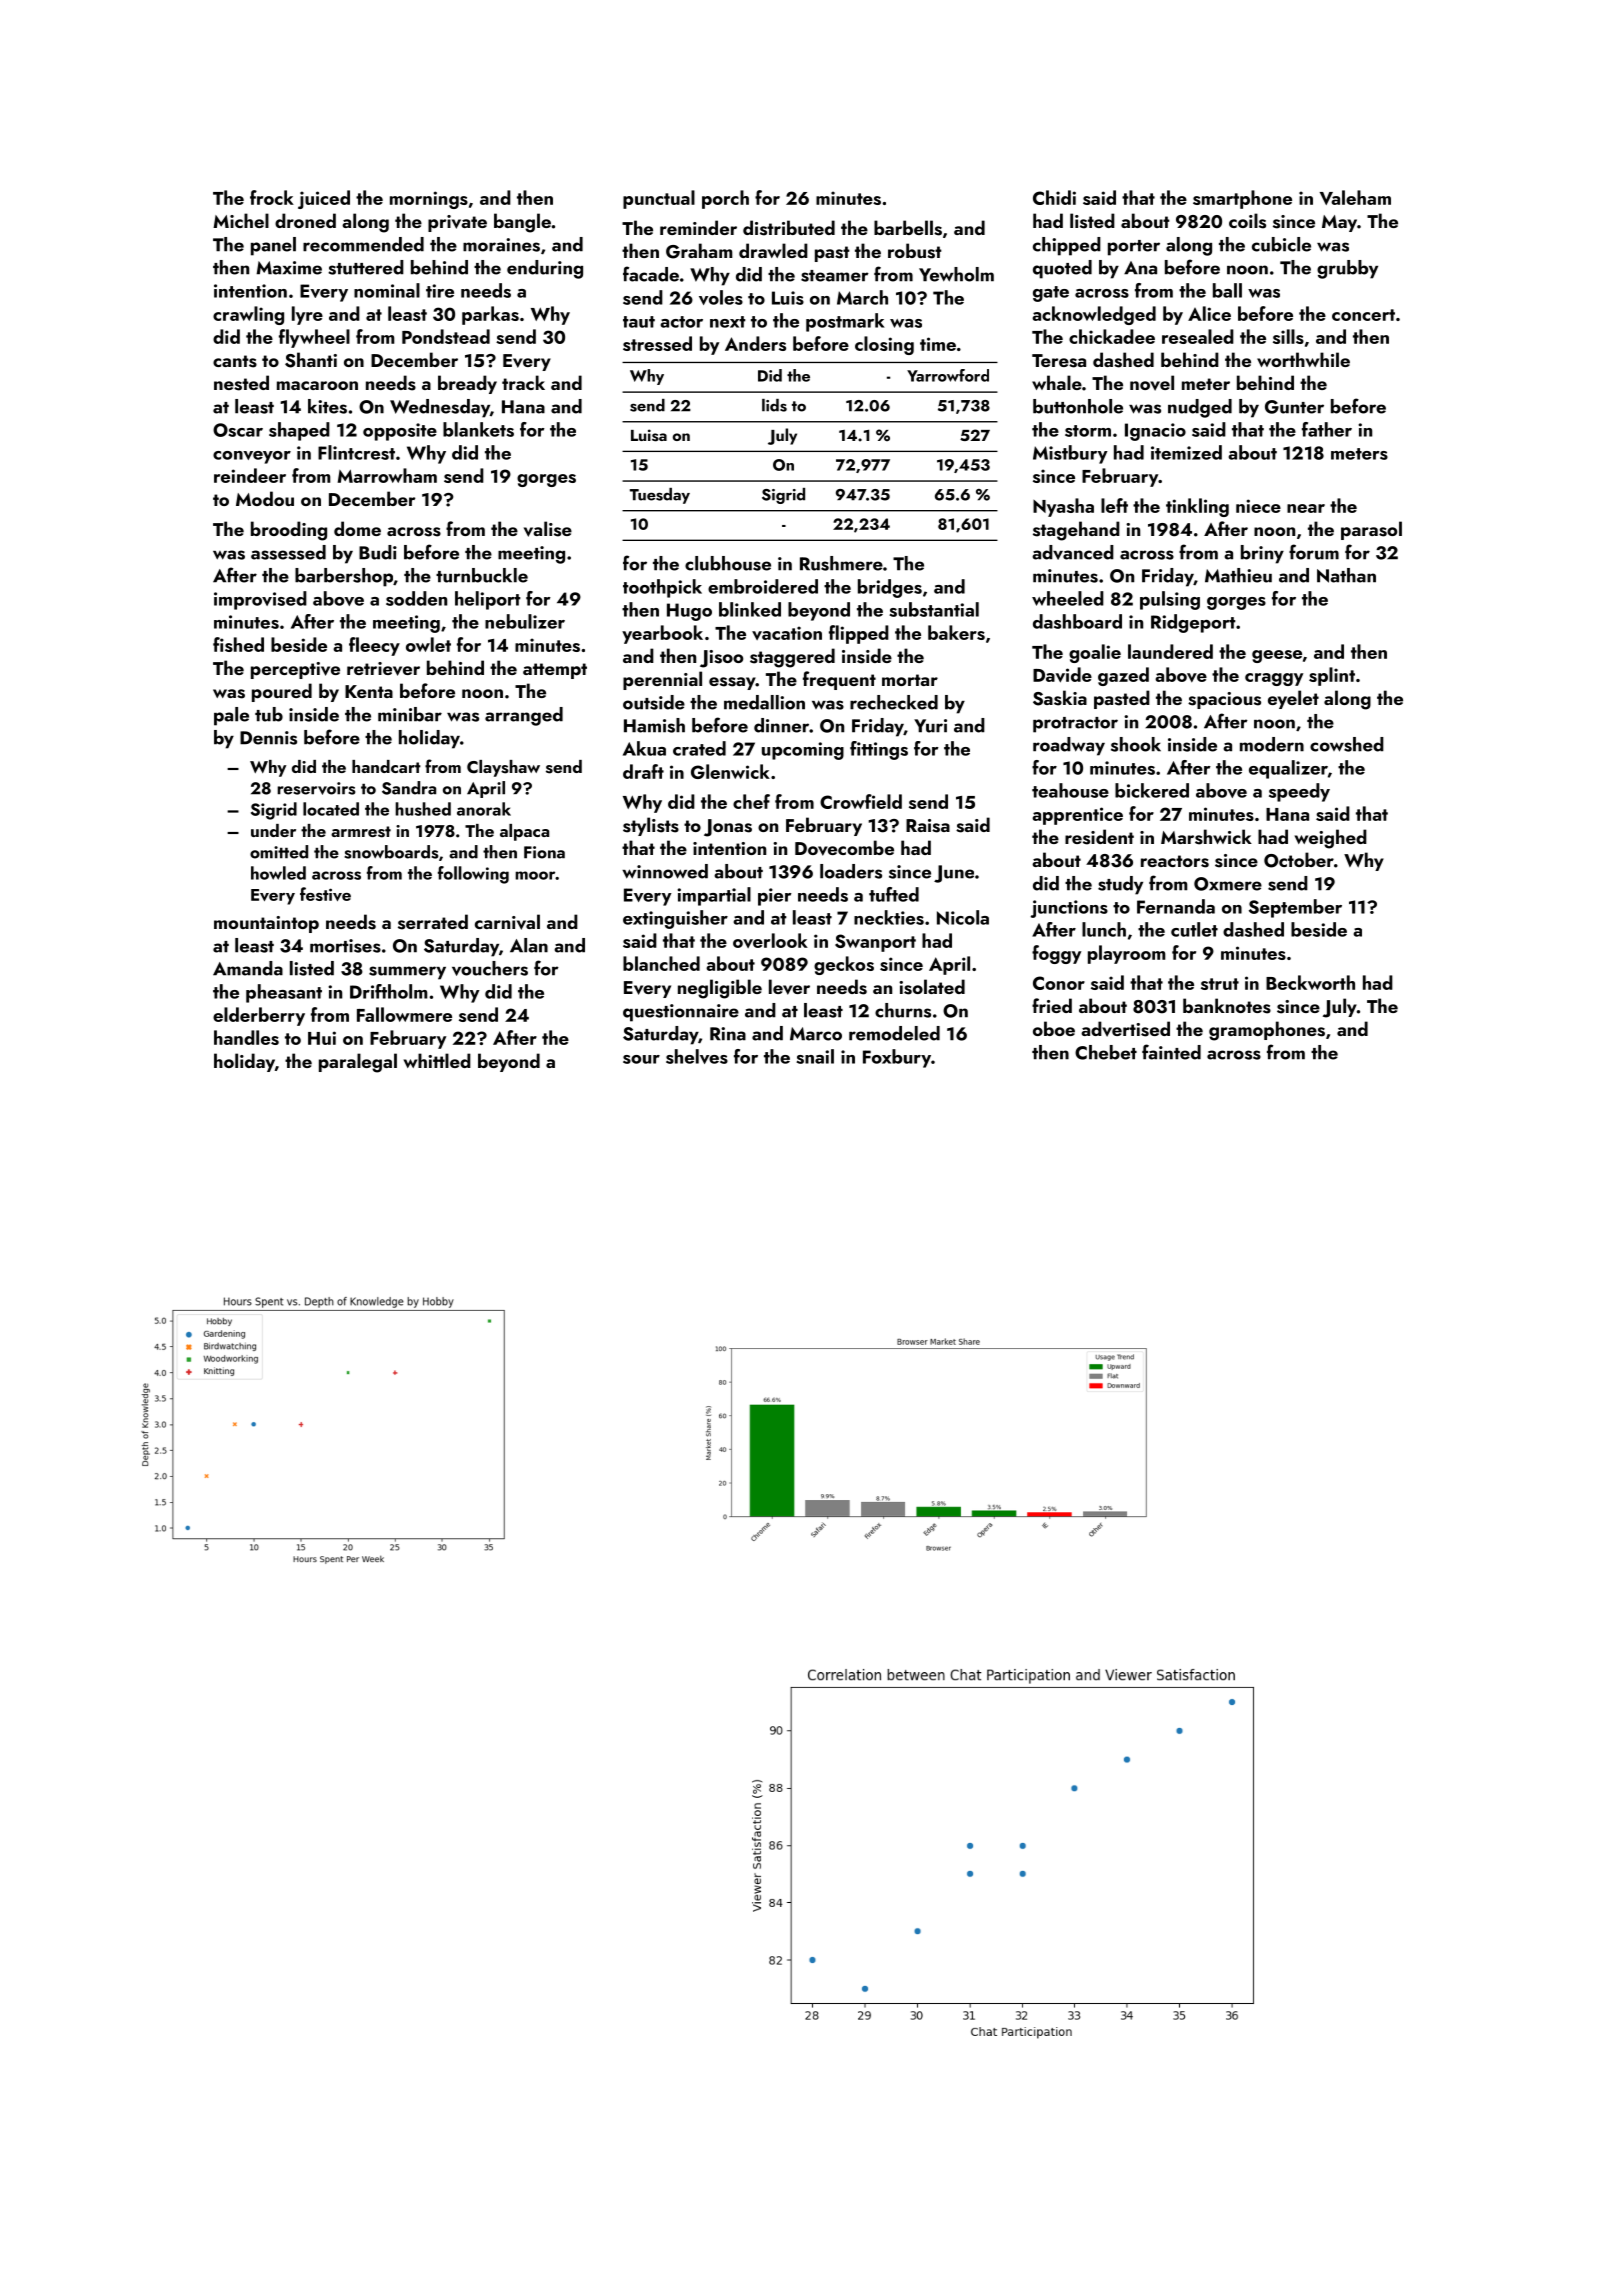  Describe the element at coordinates (1347, 744) in the document. I see `cowshed` at that location.
